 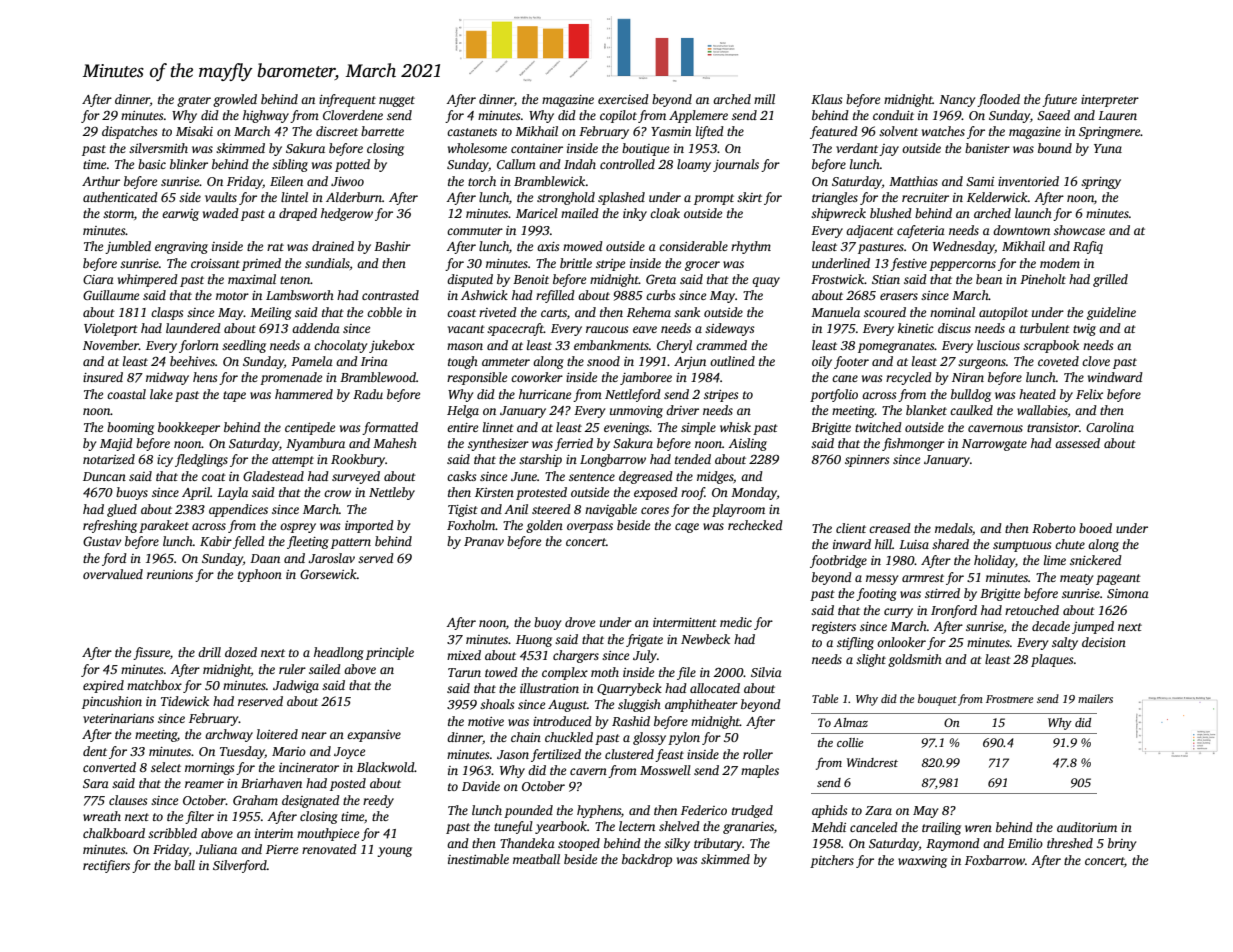 What do you see at coordinates (199, 346) in the screenshot?
I see `forlorn` at bounding box center [199, 346].
